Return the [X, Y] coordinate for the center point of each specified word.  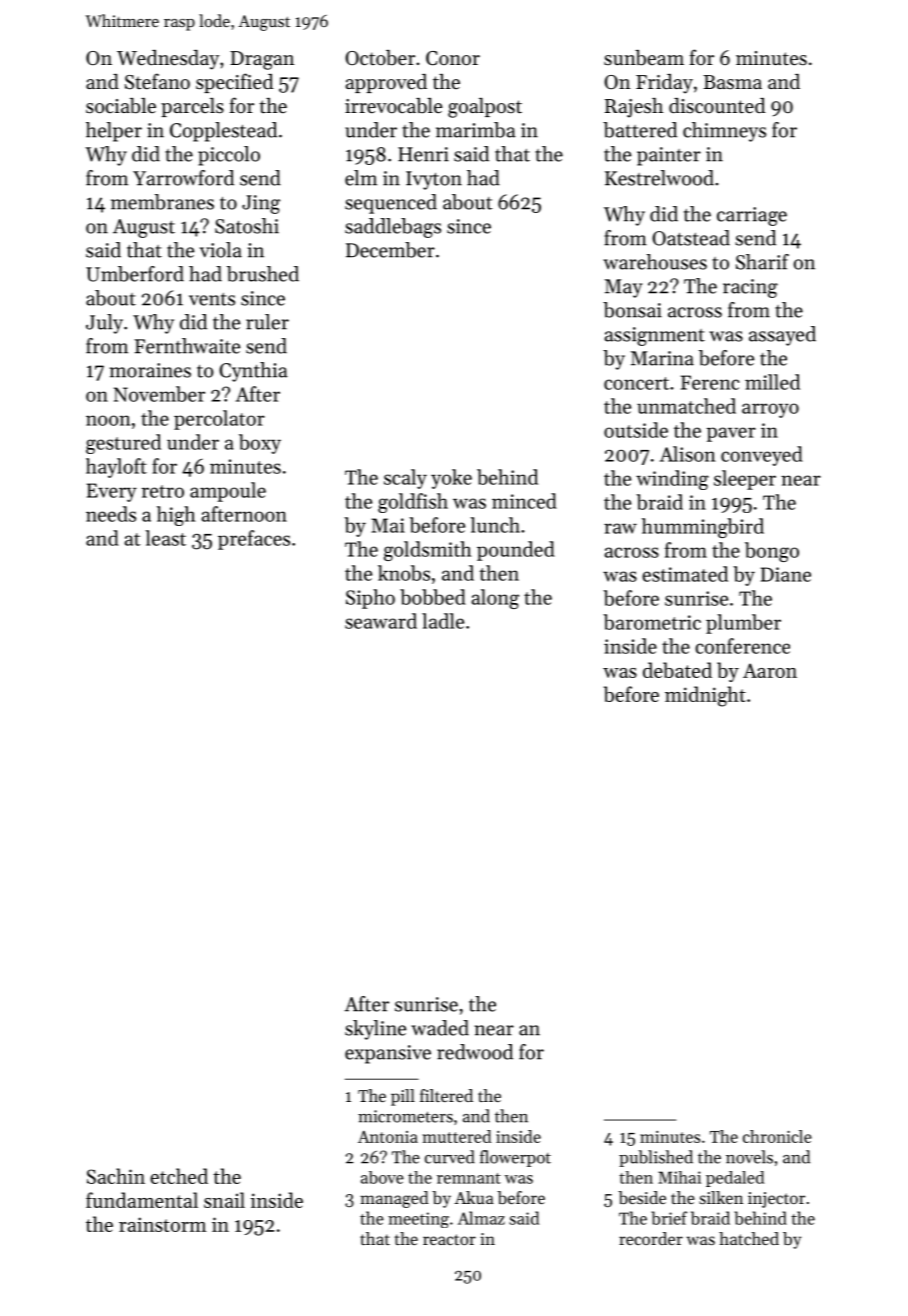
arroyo [770, 410]
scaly [405, 479]
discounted [717, 106]
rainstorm [163, 1224]
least [165, 538]
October [380, 58]
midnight [705, 696]
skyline [375, 1030]
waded [440, 1028]
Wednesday [168, 60]
